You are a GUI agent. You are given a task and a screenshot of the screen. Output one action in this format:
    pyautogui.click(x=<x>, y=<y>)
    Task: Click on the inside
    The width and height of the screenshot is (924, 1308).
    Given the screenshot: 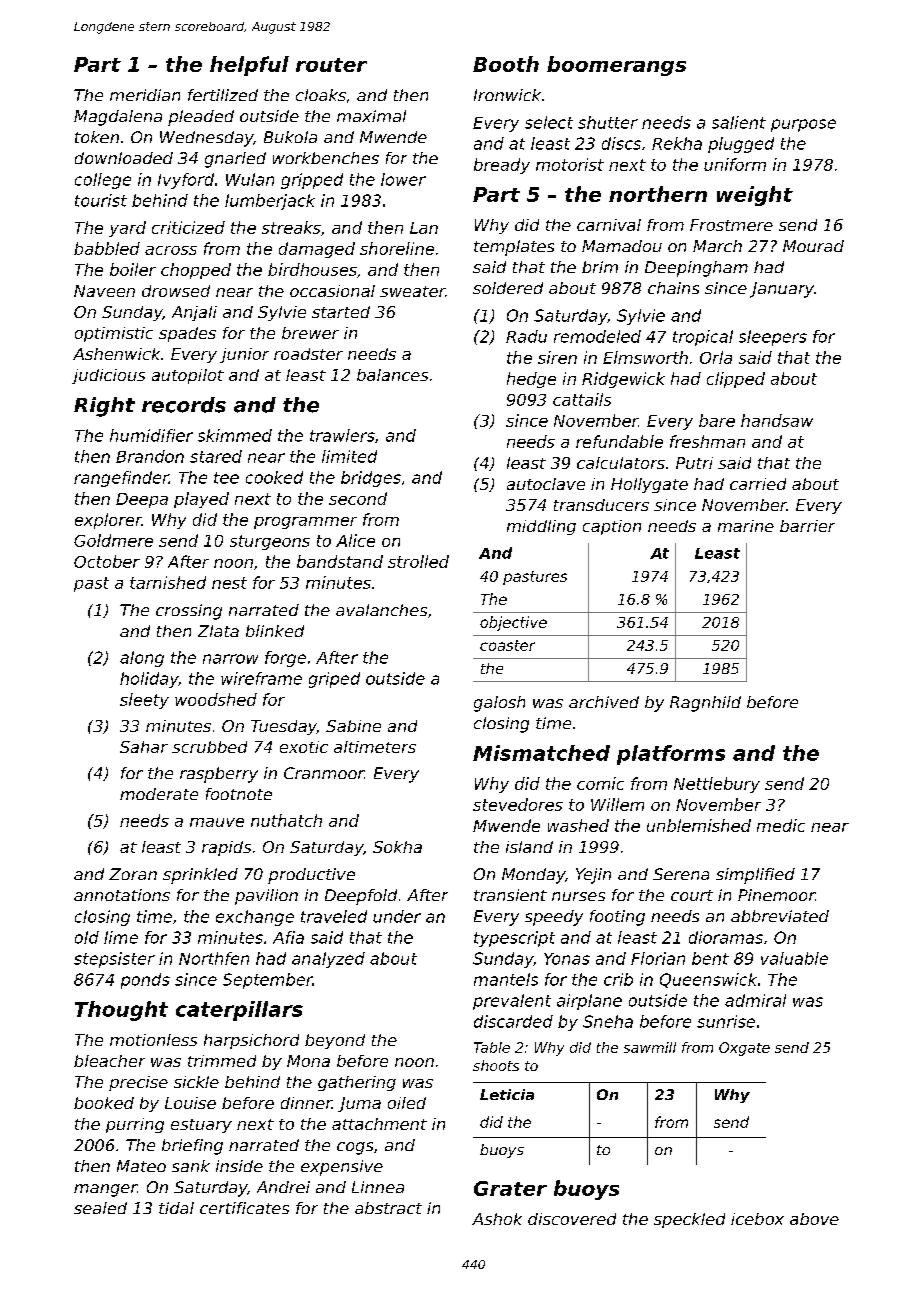 What is the action you would take?
    pyautogui.click(x=239, y=1166)
